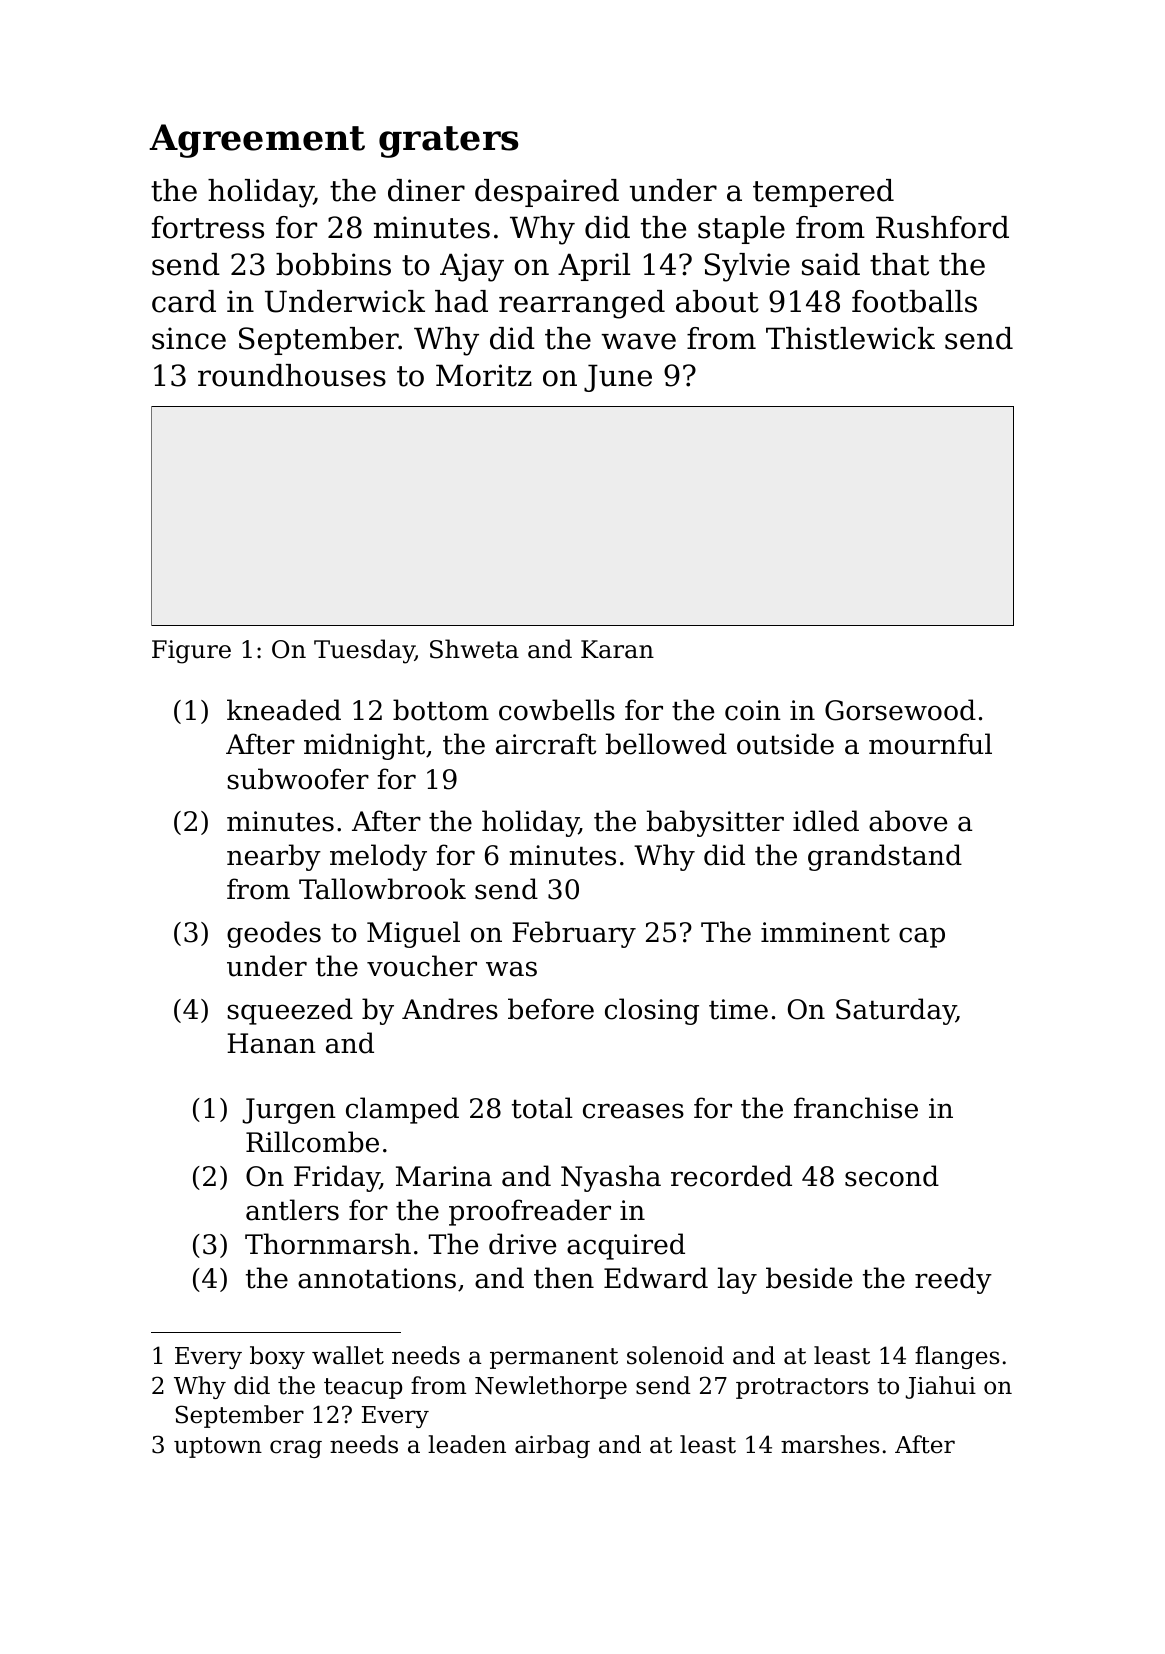 Image resolution: width=1165 pixels, height=1654 pixels. Describe the element at coordinates (638, 341) in the screenshot. I see `wave` at that location.
